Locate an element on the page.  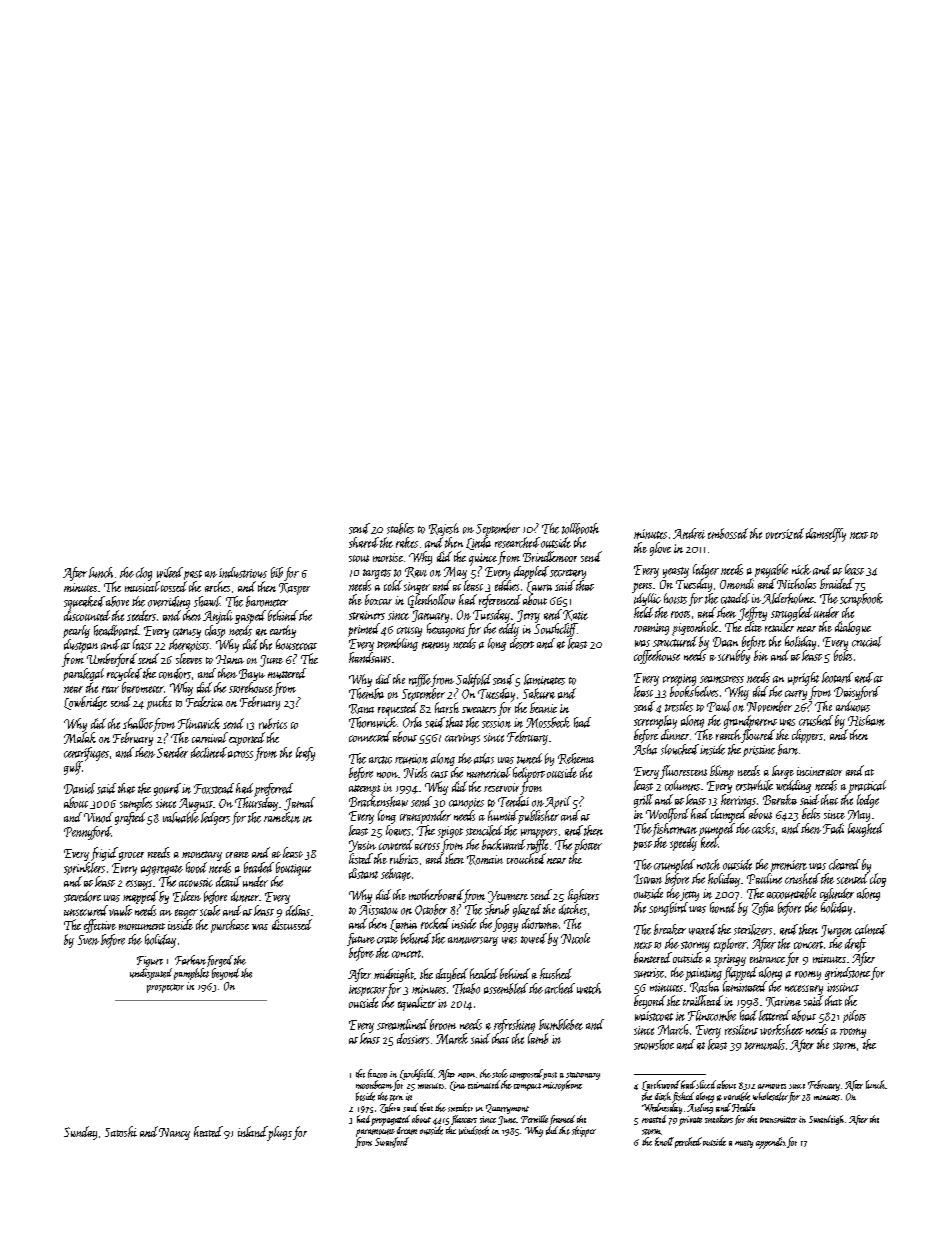
dossiers is located at coordinates (413, 1038).
